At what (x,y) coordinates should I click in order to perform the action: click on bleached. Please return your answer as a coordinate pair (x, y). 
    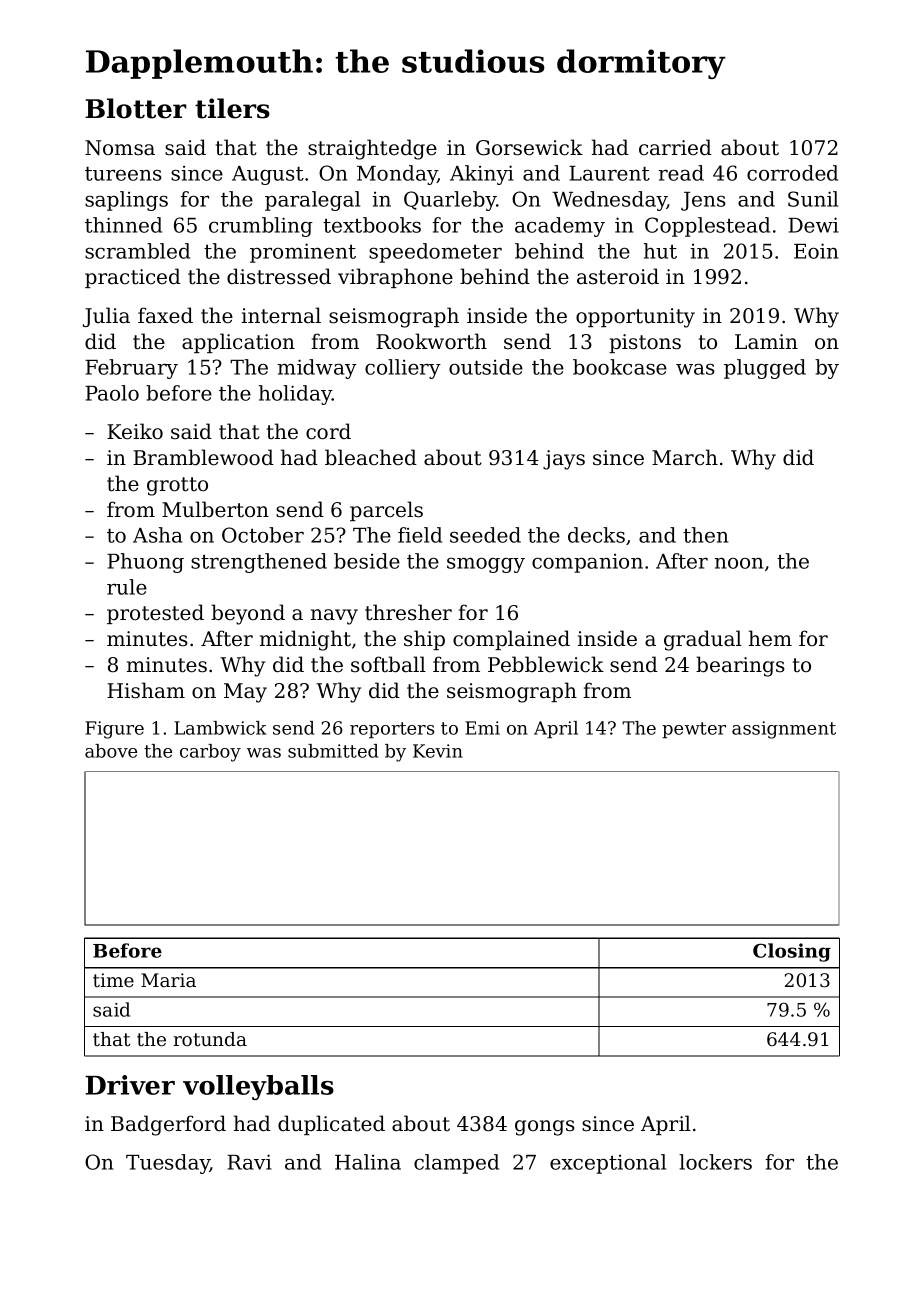
    Looking at the image, I should click on (371, 457).
